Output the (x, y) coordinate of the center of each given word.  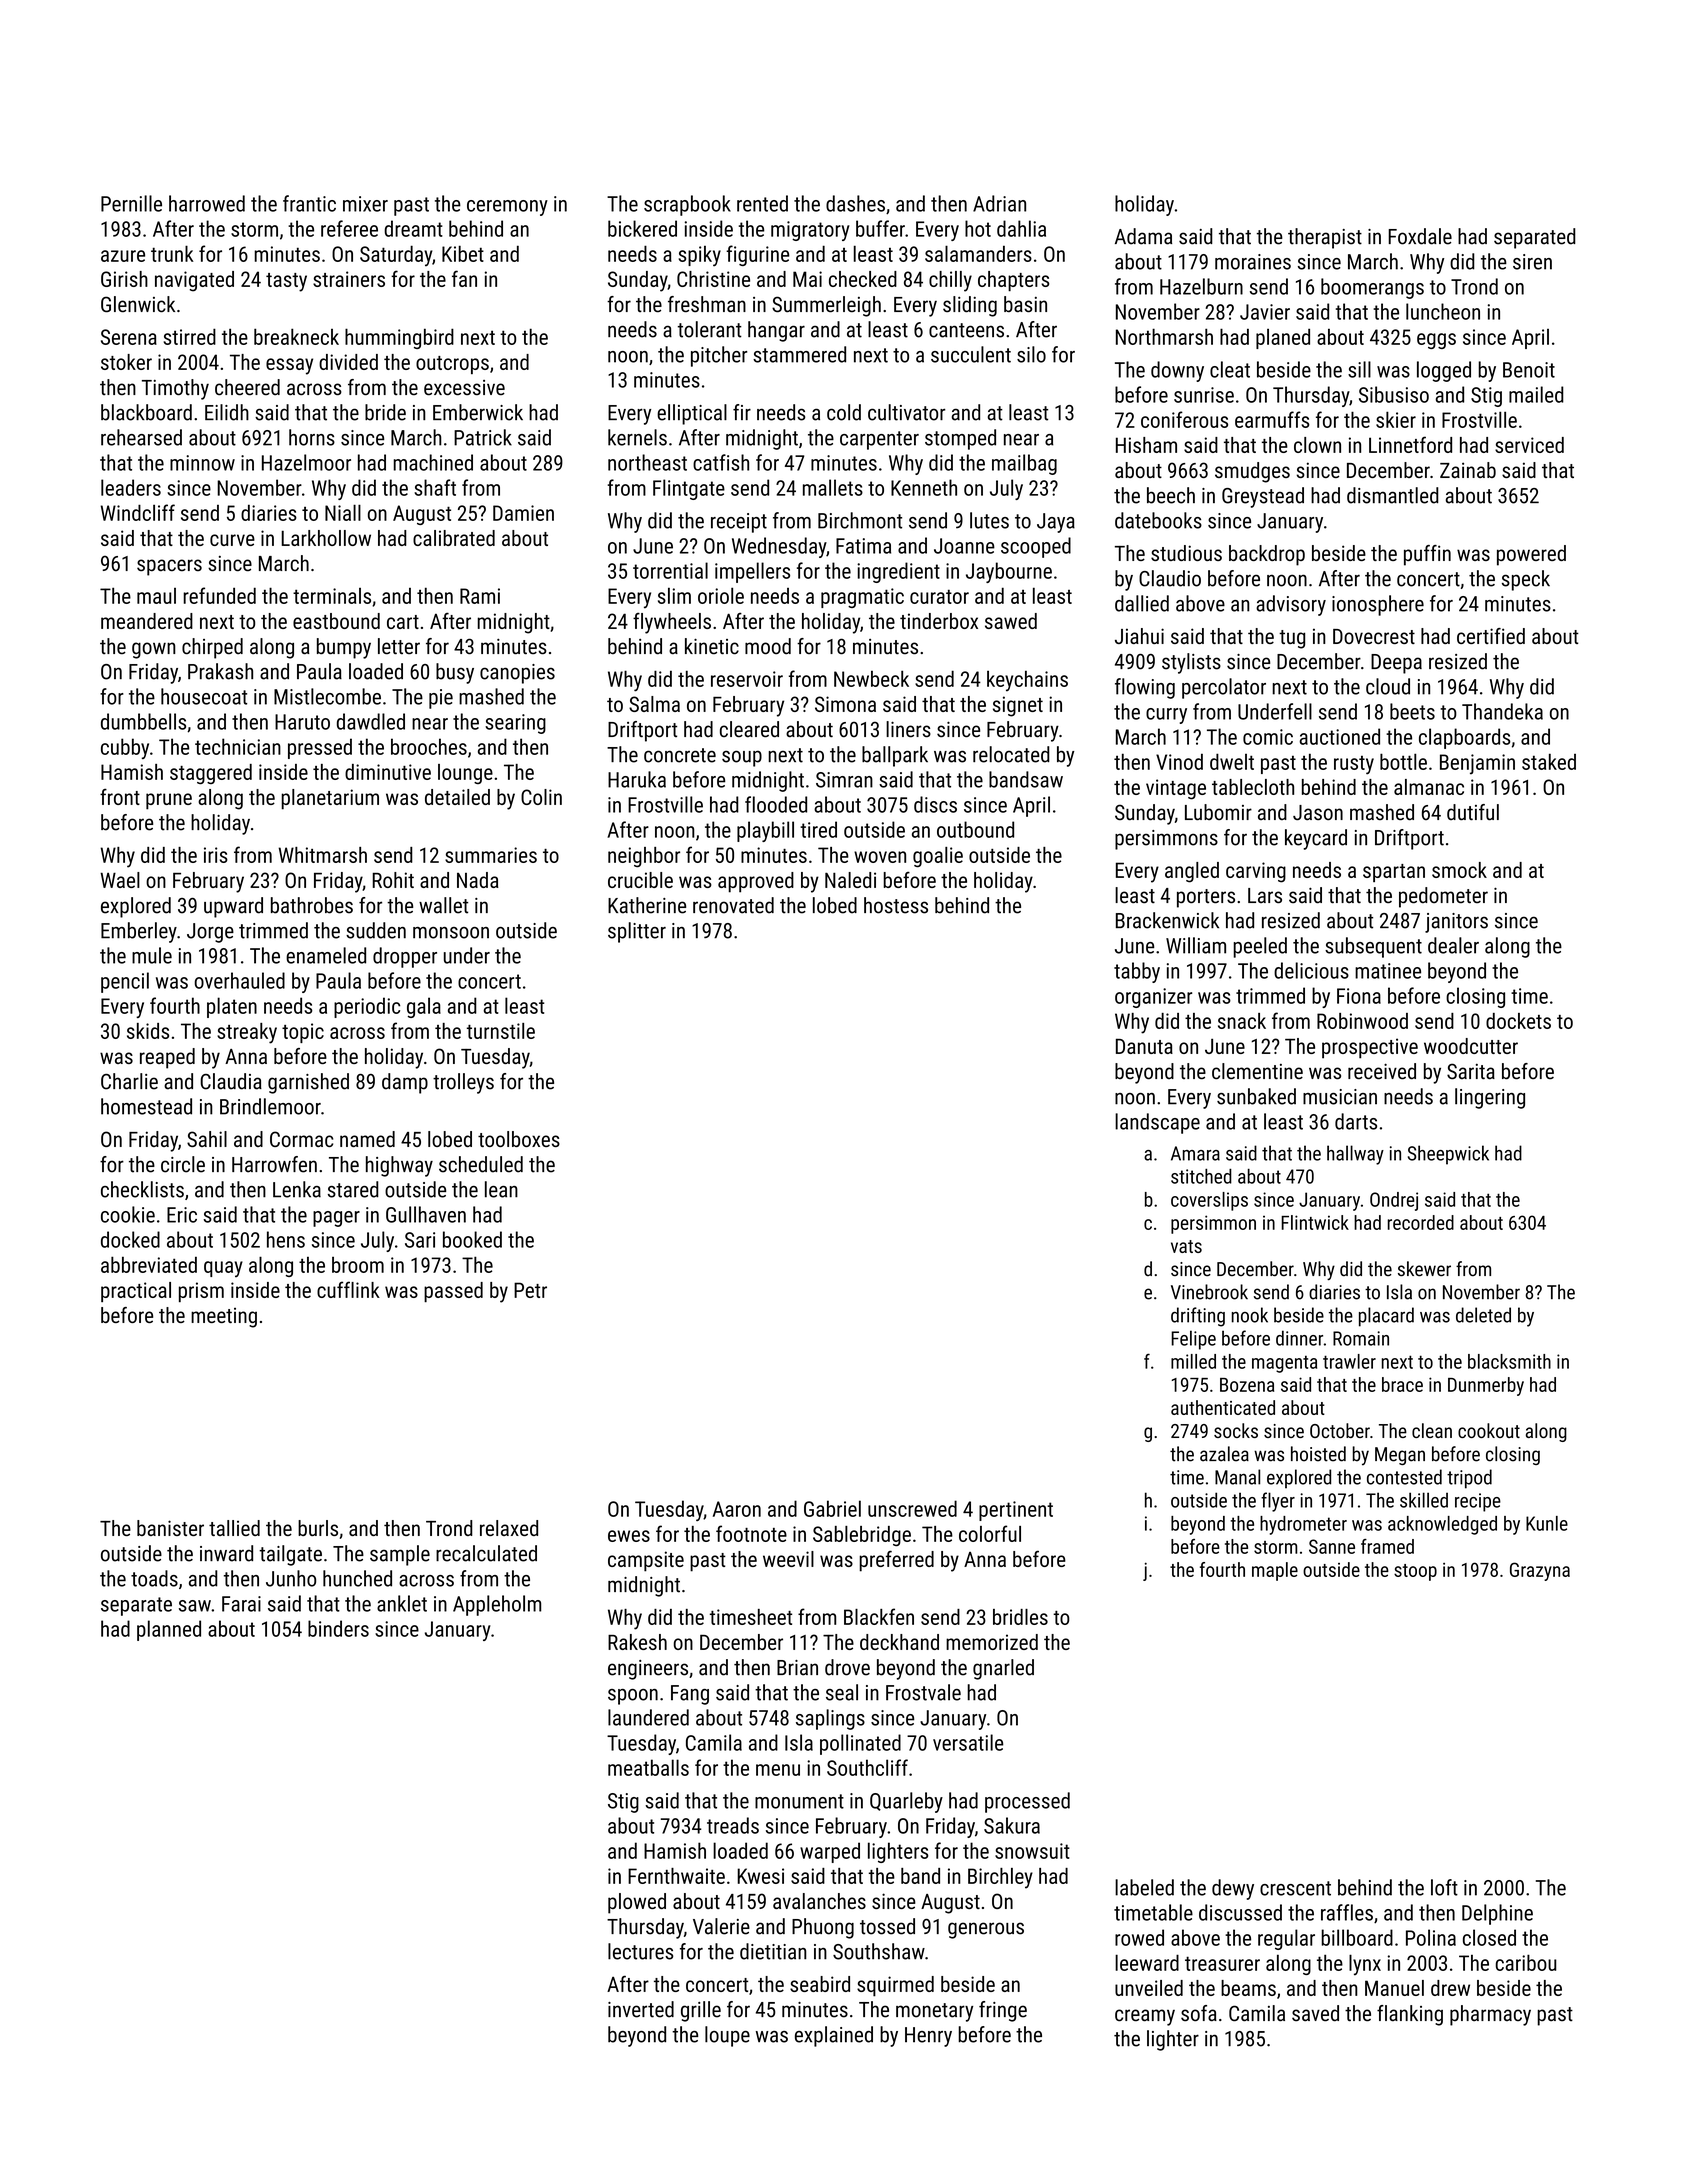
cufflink (348, 1289)
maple (1275, 1571)
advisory (1291, 605)
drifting (1198, 1317)
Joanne (964, 546)
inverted (641, 2009)
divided (348, 362)
